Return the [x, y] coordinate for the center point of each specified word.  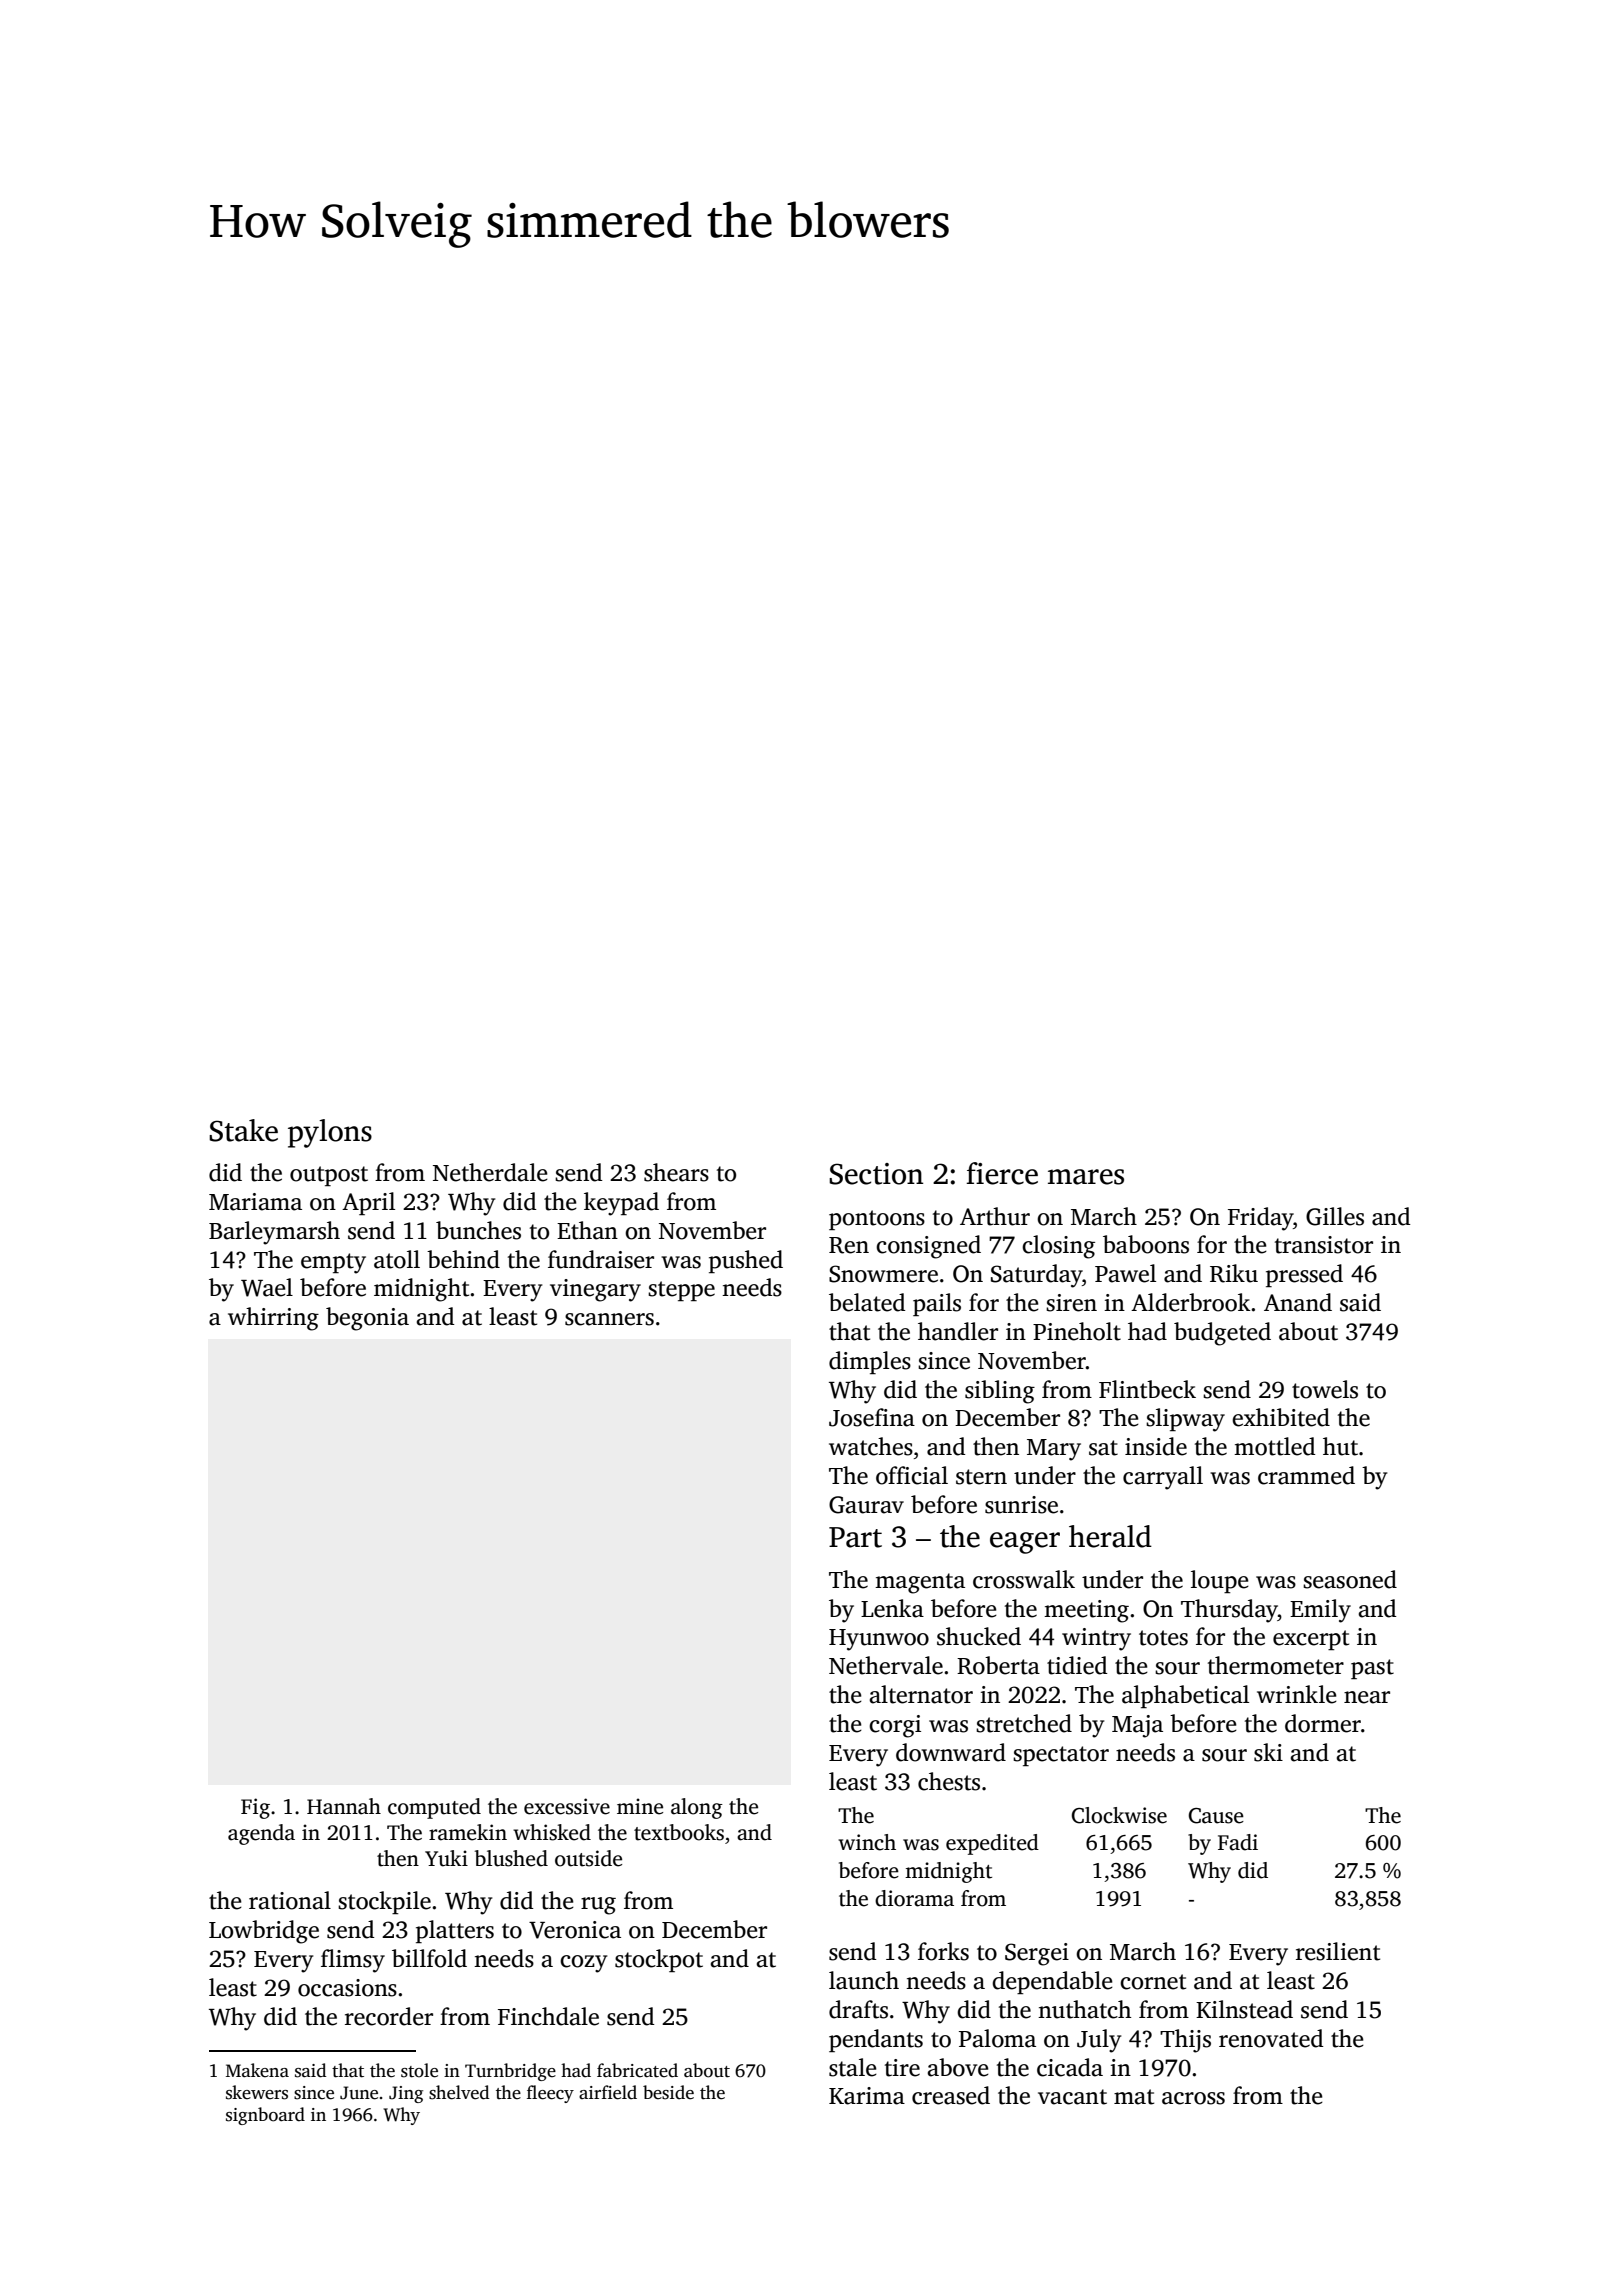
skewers [257, 2092]
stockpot [659, 1960]
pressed [1304, 1275]
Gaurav [866, 1505]
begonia [367, 1319]
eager [1025, 1543]
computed [434, 1808]
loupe [1220, 1581]
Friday [1261, 1219]
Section [876, 1174]
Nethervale [886, 1665]
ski [1268, 1752]
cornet [1153, 1982]
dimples [870, 1362]
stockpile [384, 1902]
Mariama [255, 1202]
